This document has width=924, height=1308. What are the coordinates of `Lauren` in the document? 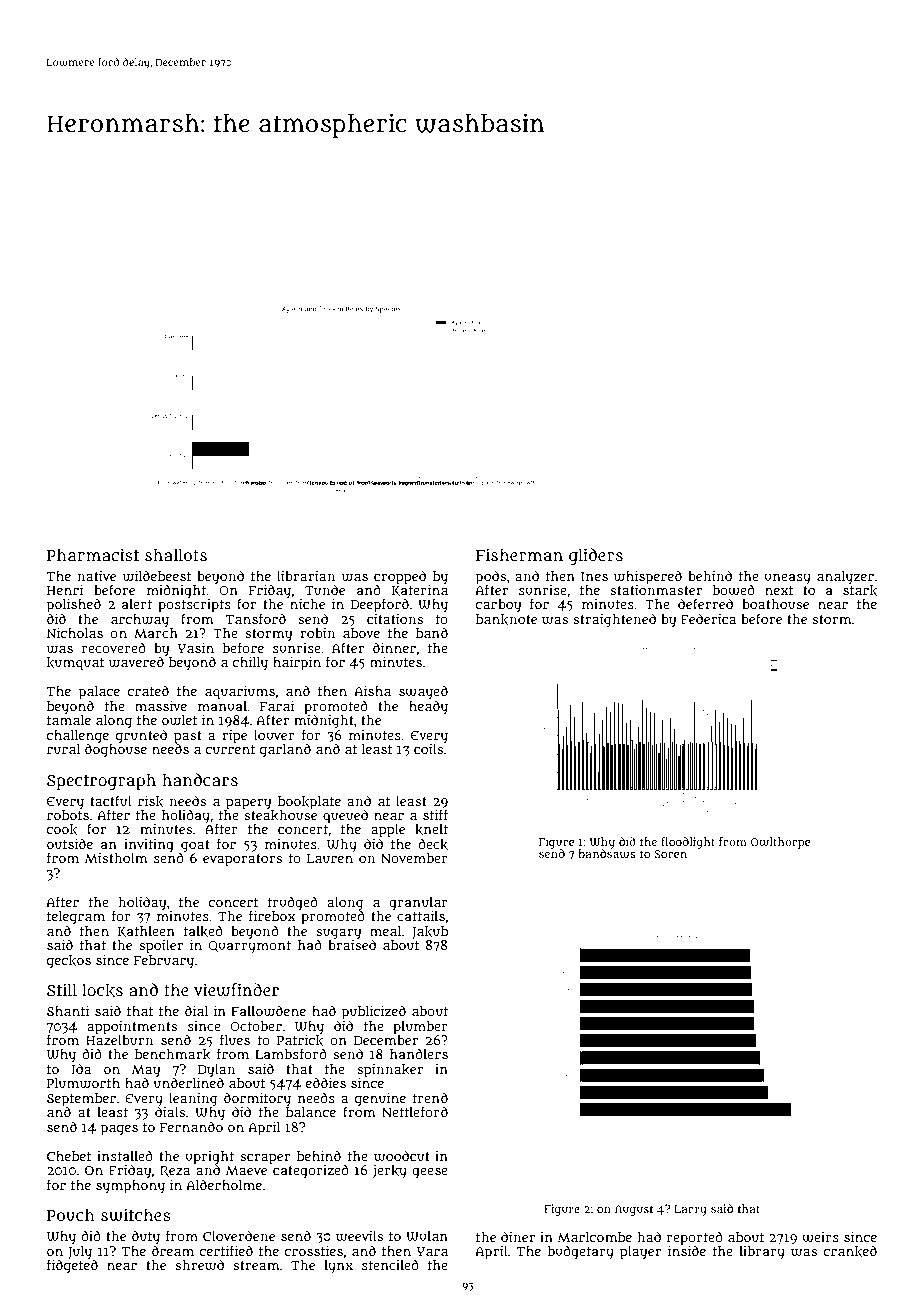 It's located at (330, 858).
